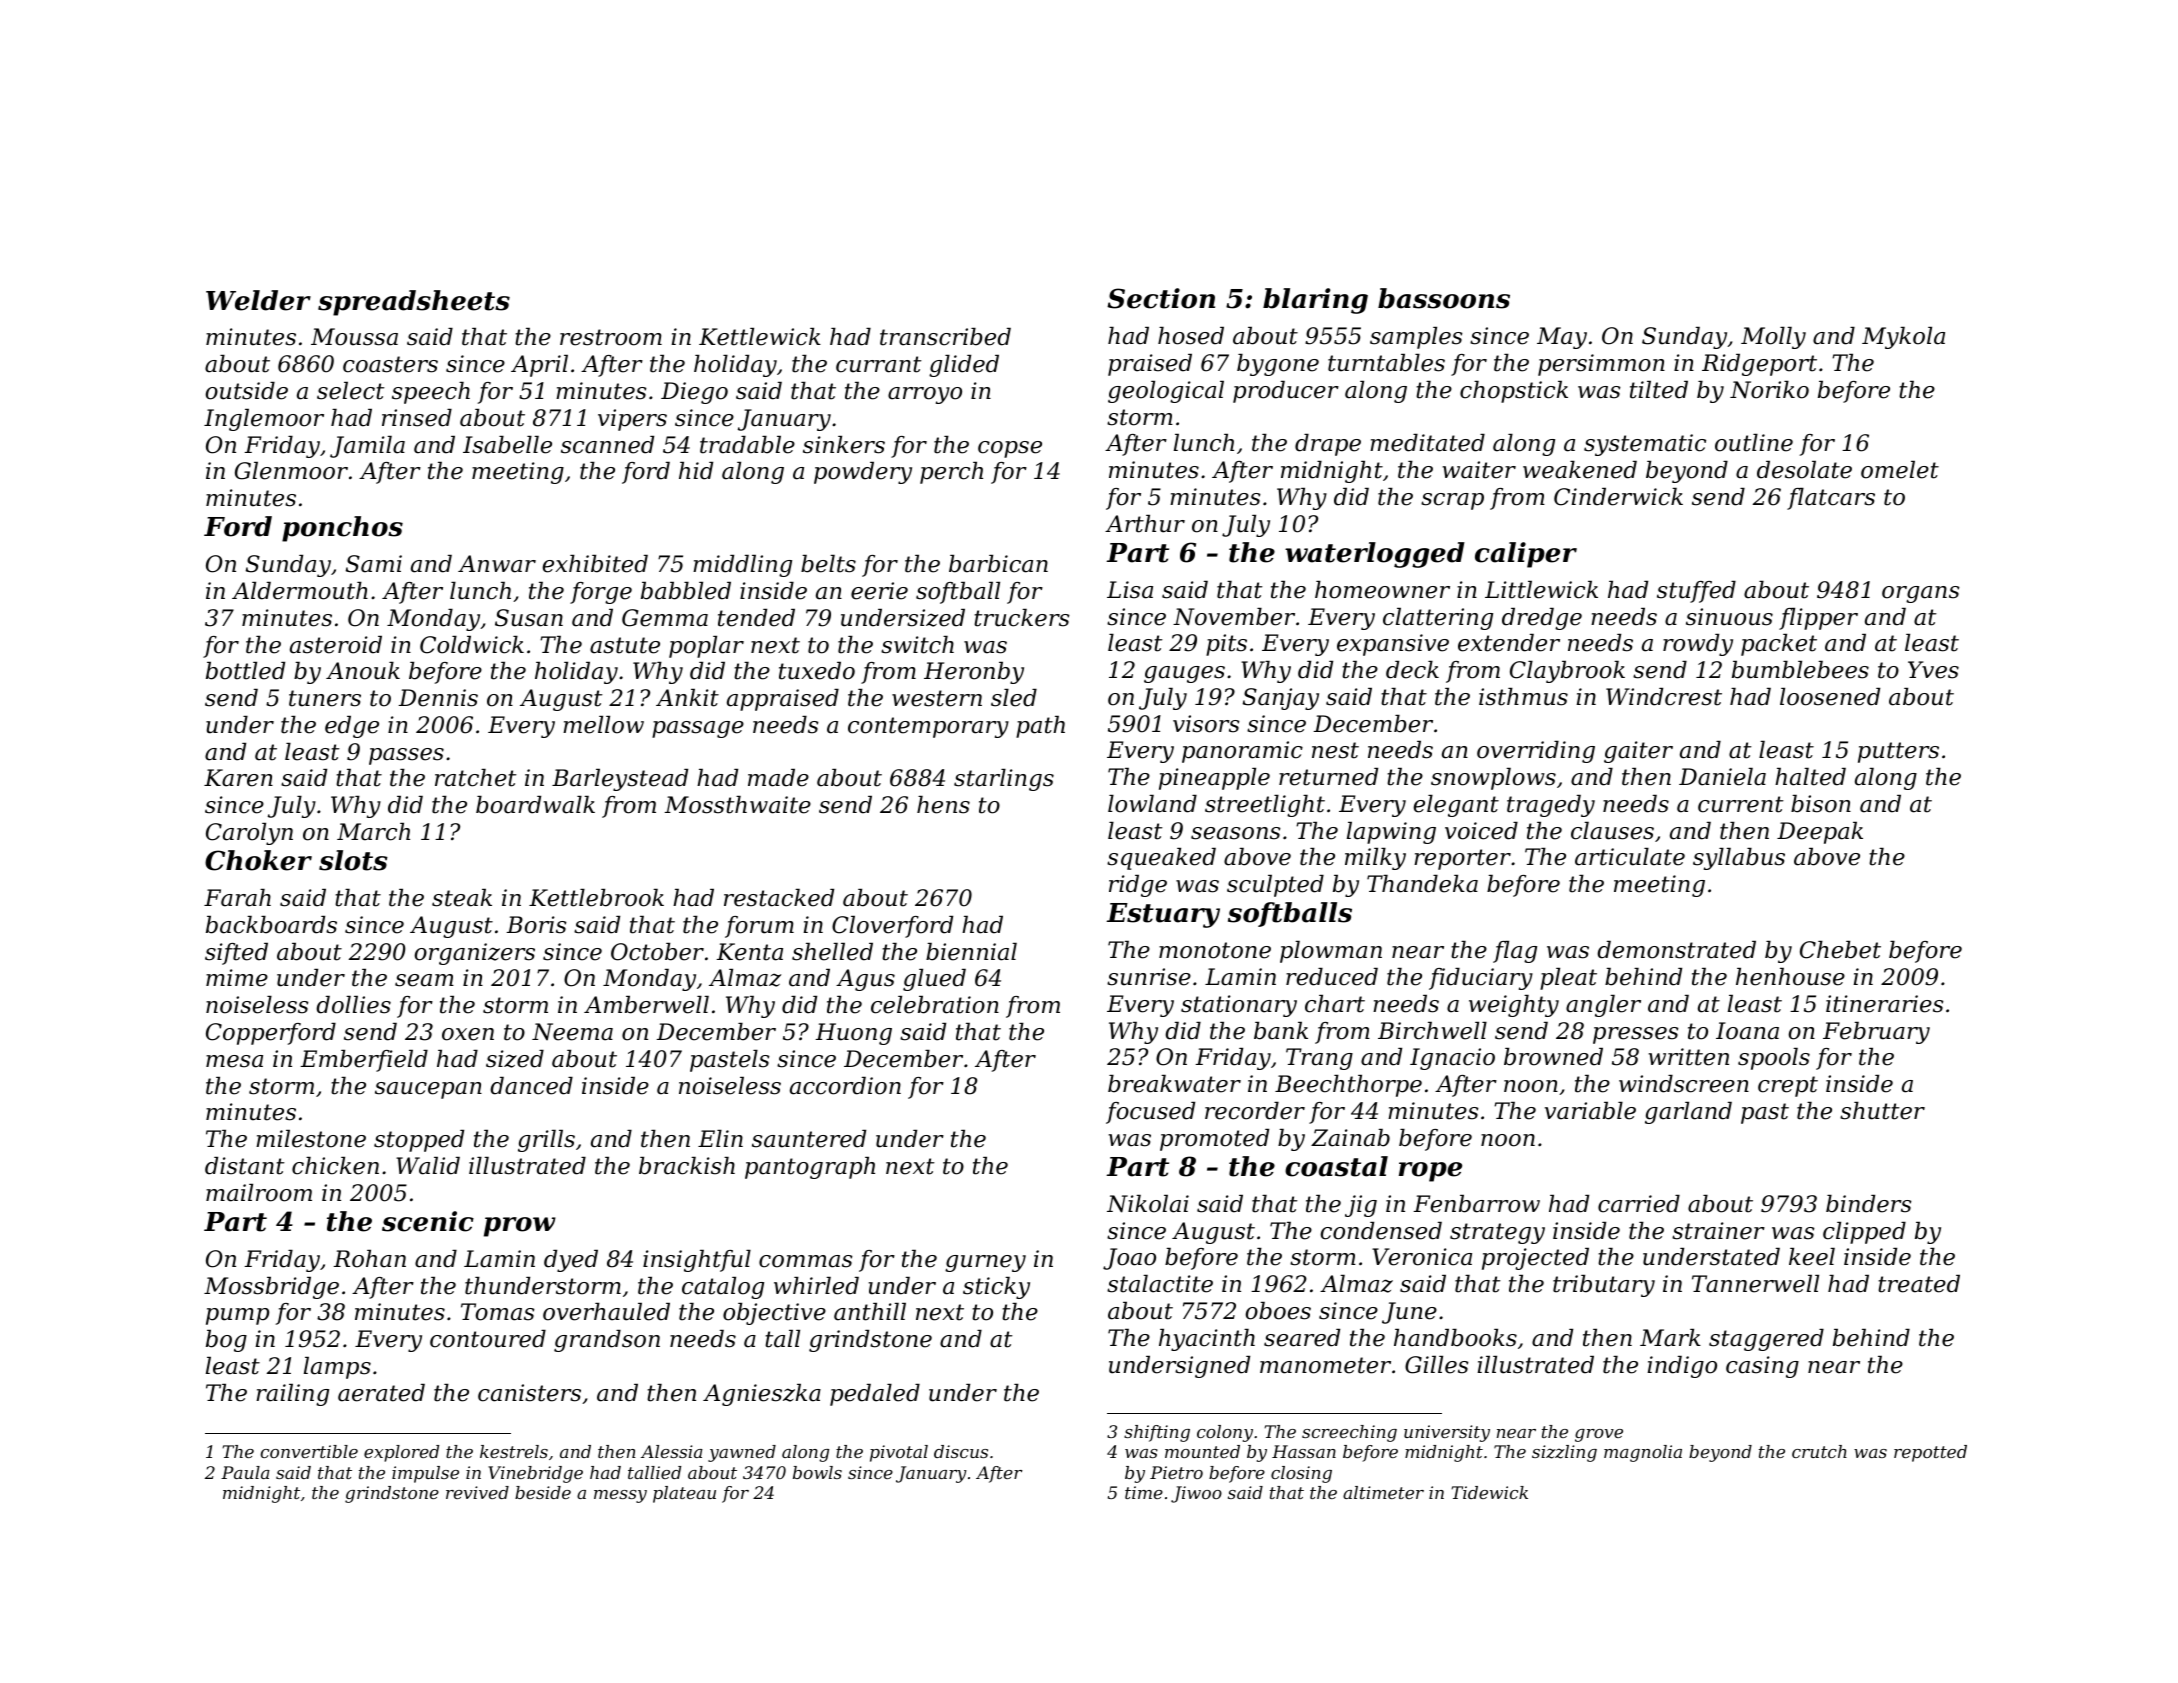 This screenshot has width=2178, height=1683. I want to click on Mykola, so click(1903, 338).
